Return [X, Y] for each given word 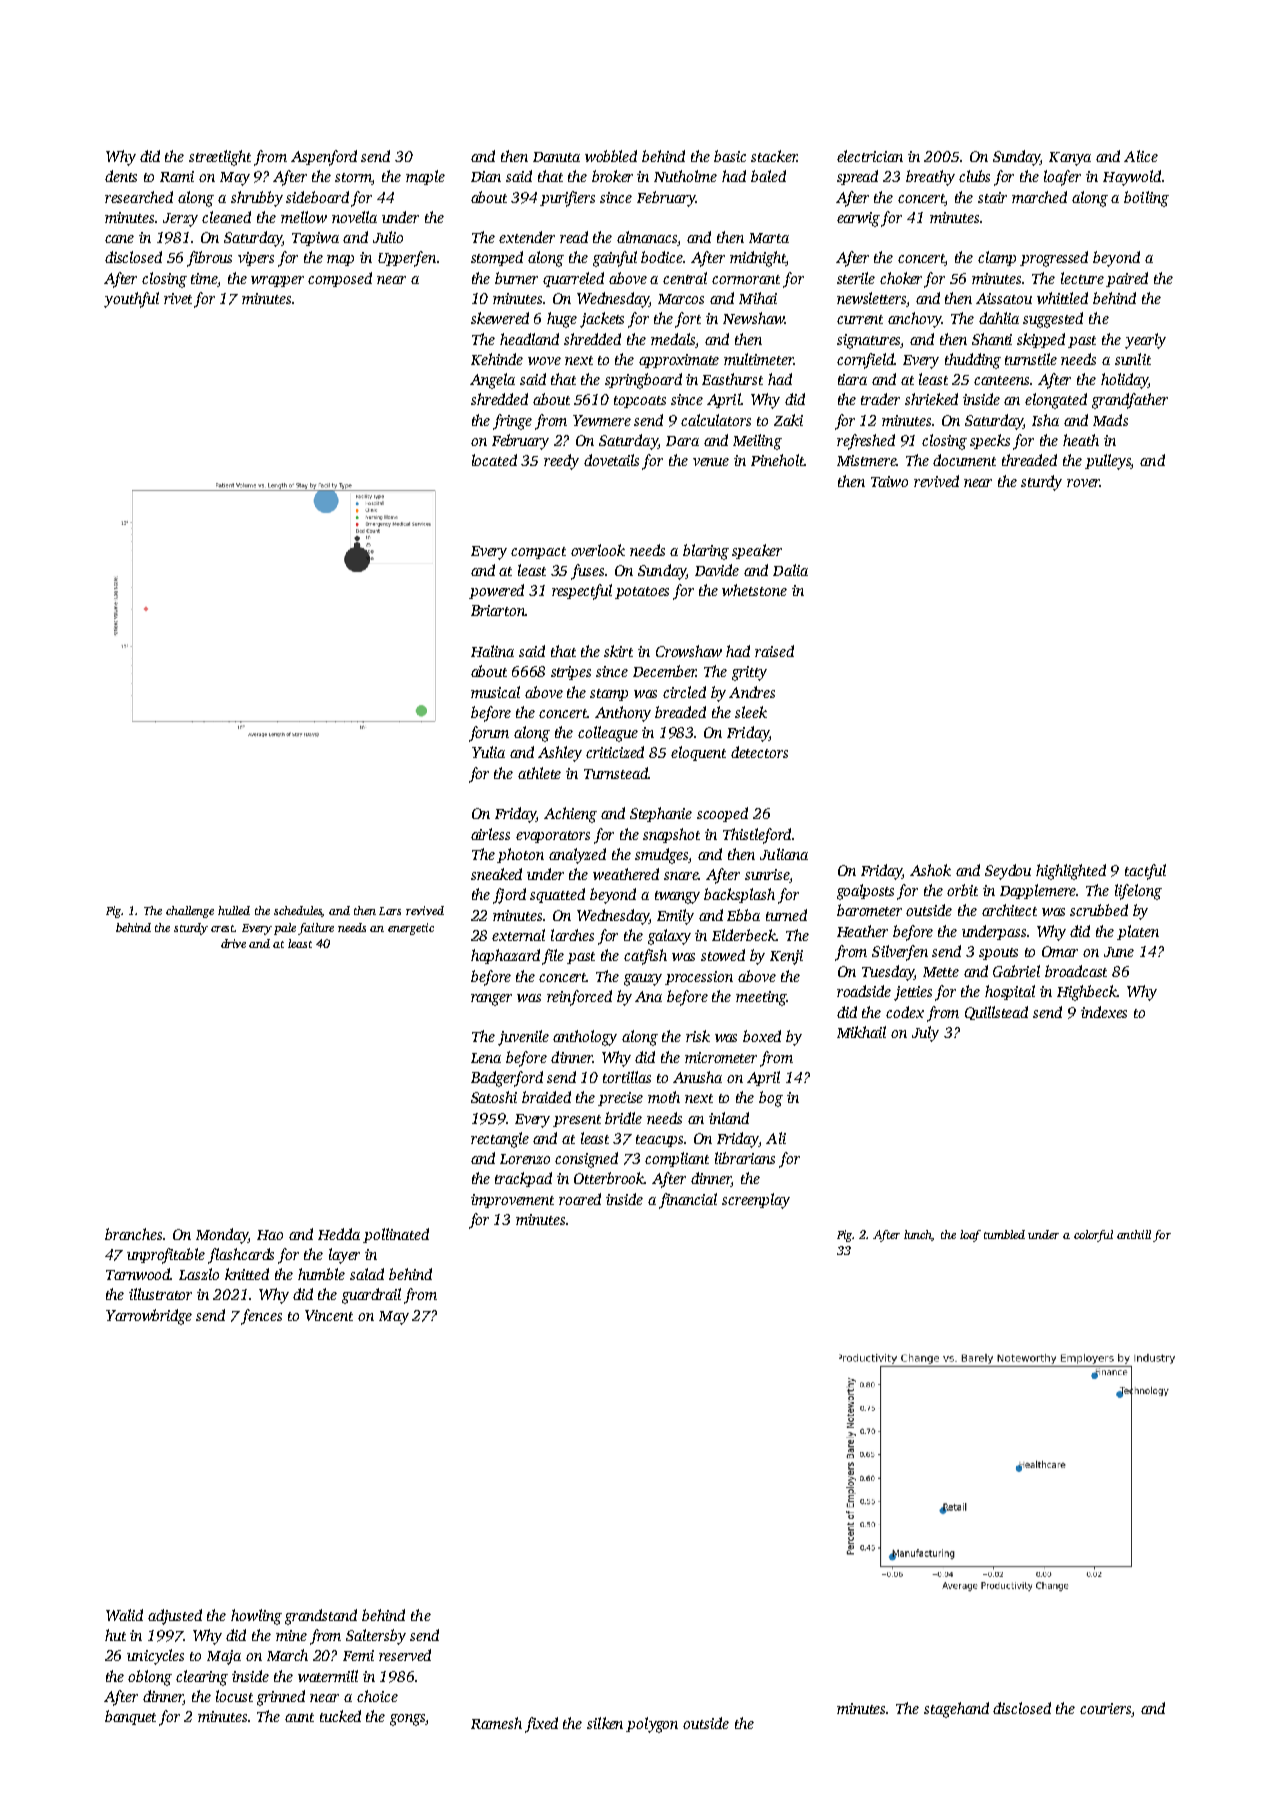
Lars [390, 911]
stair [992, 197]
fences [261, 1317]
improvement [512, 1201]
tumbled [1004, 1234]
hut [115, 1635]
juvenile [523, 1038]
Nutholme [685, 176]
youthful [131, 300]
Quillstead [996, 1013]
